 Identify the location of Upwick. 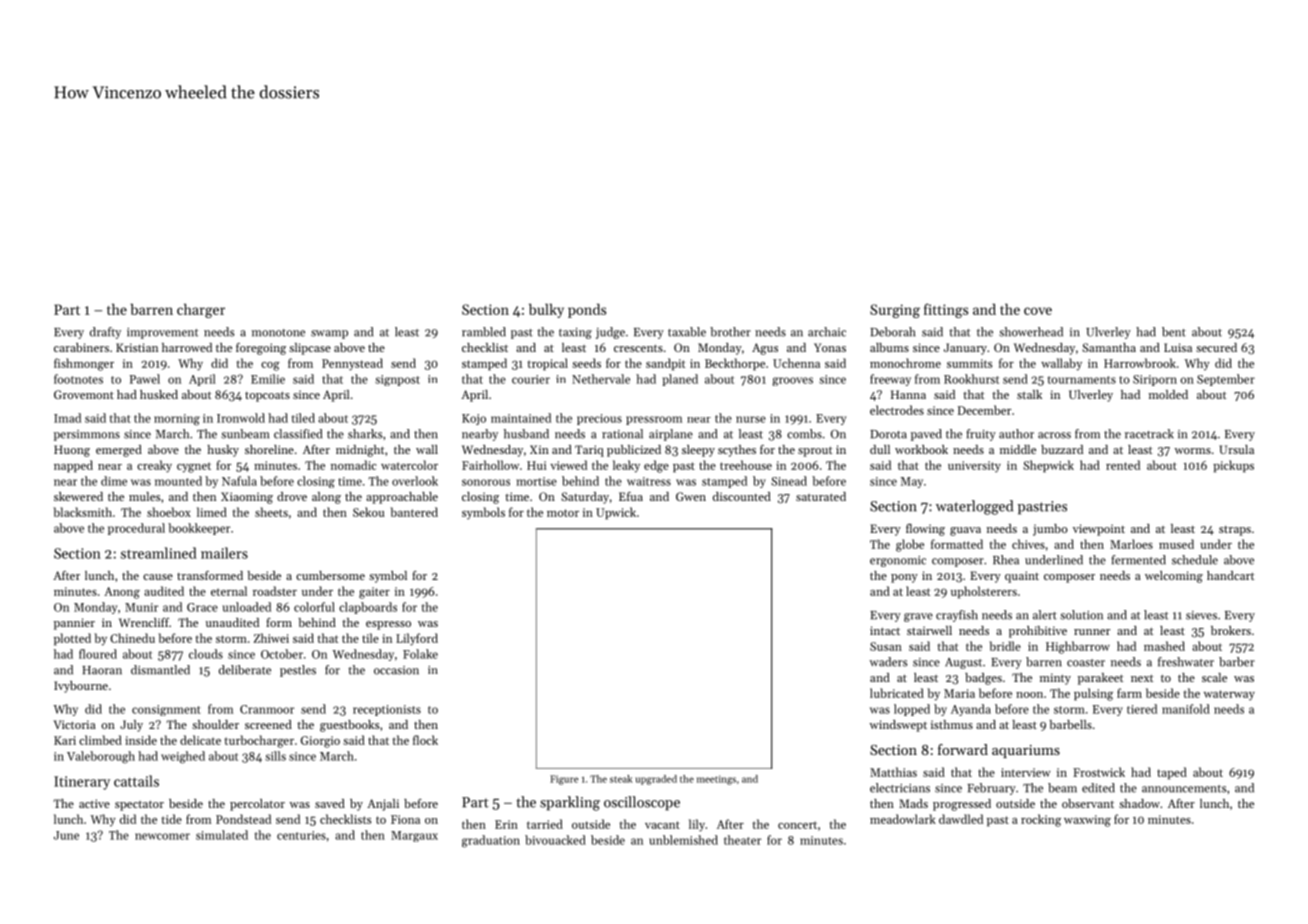
(616, 513).
